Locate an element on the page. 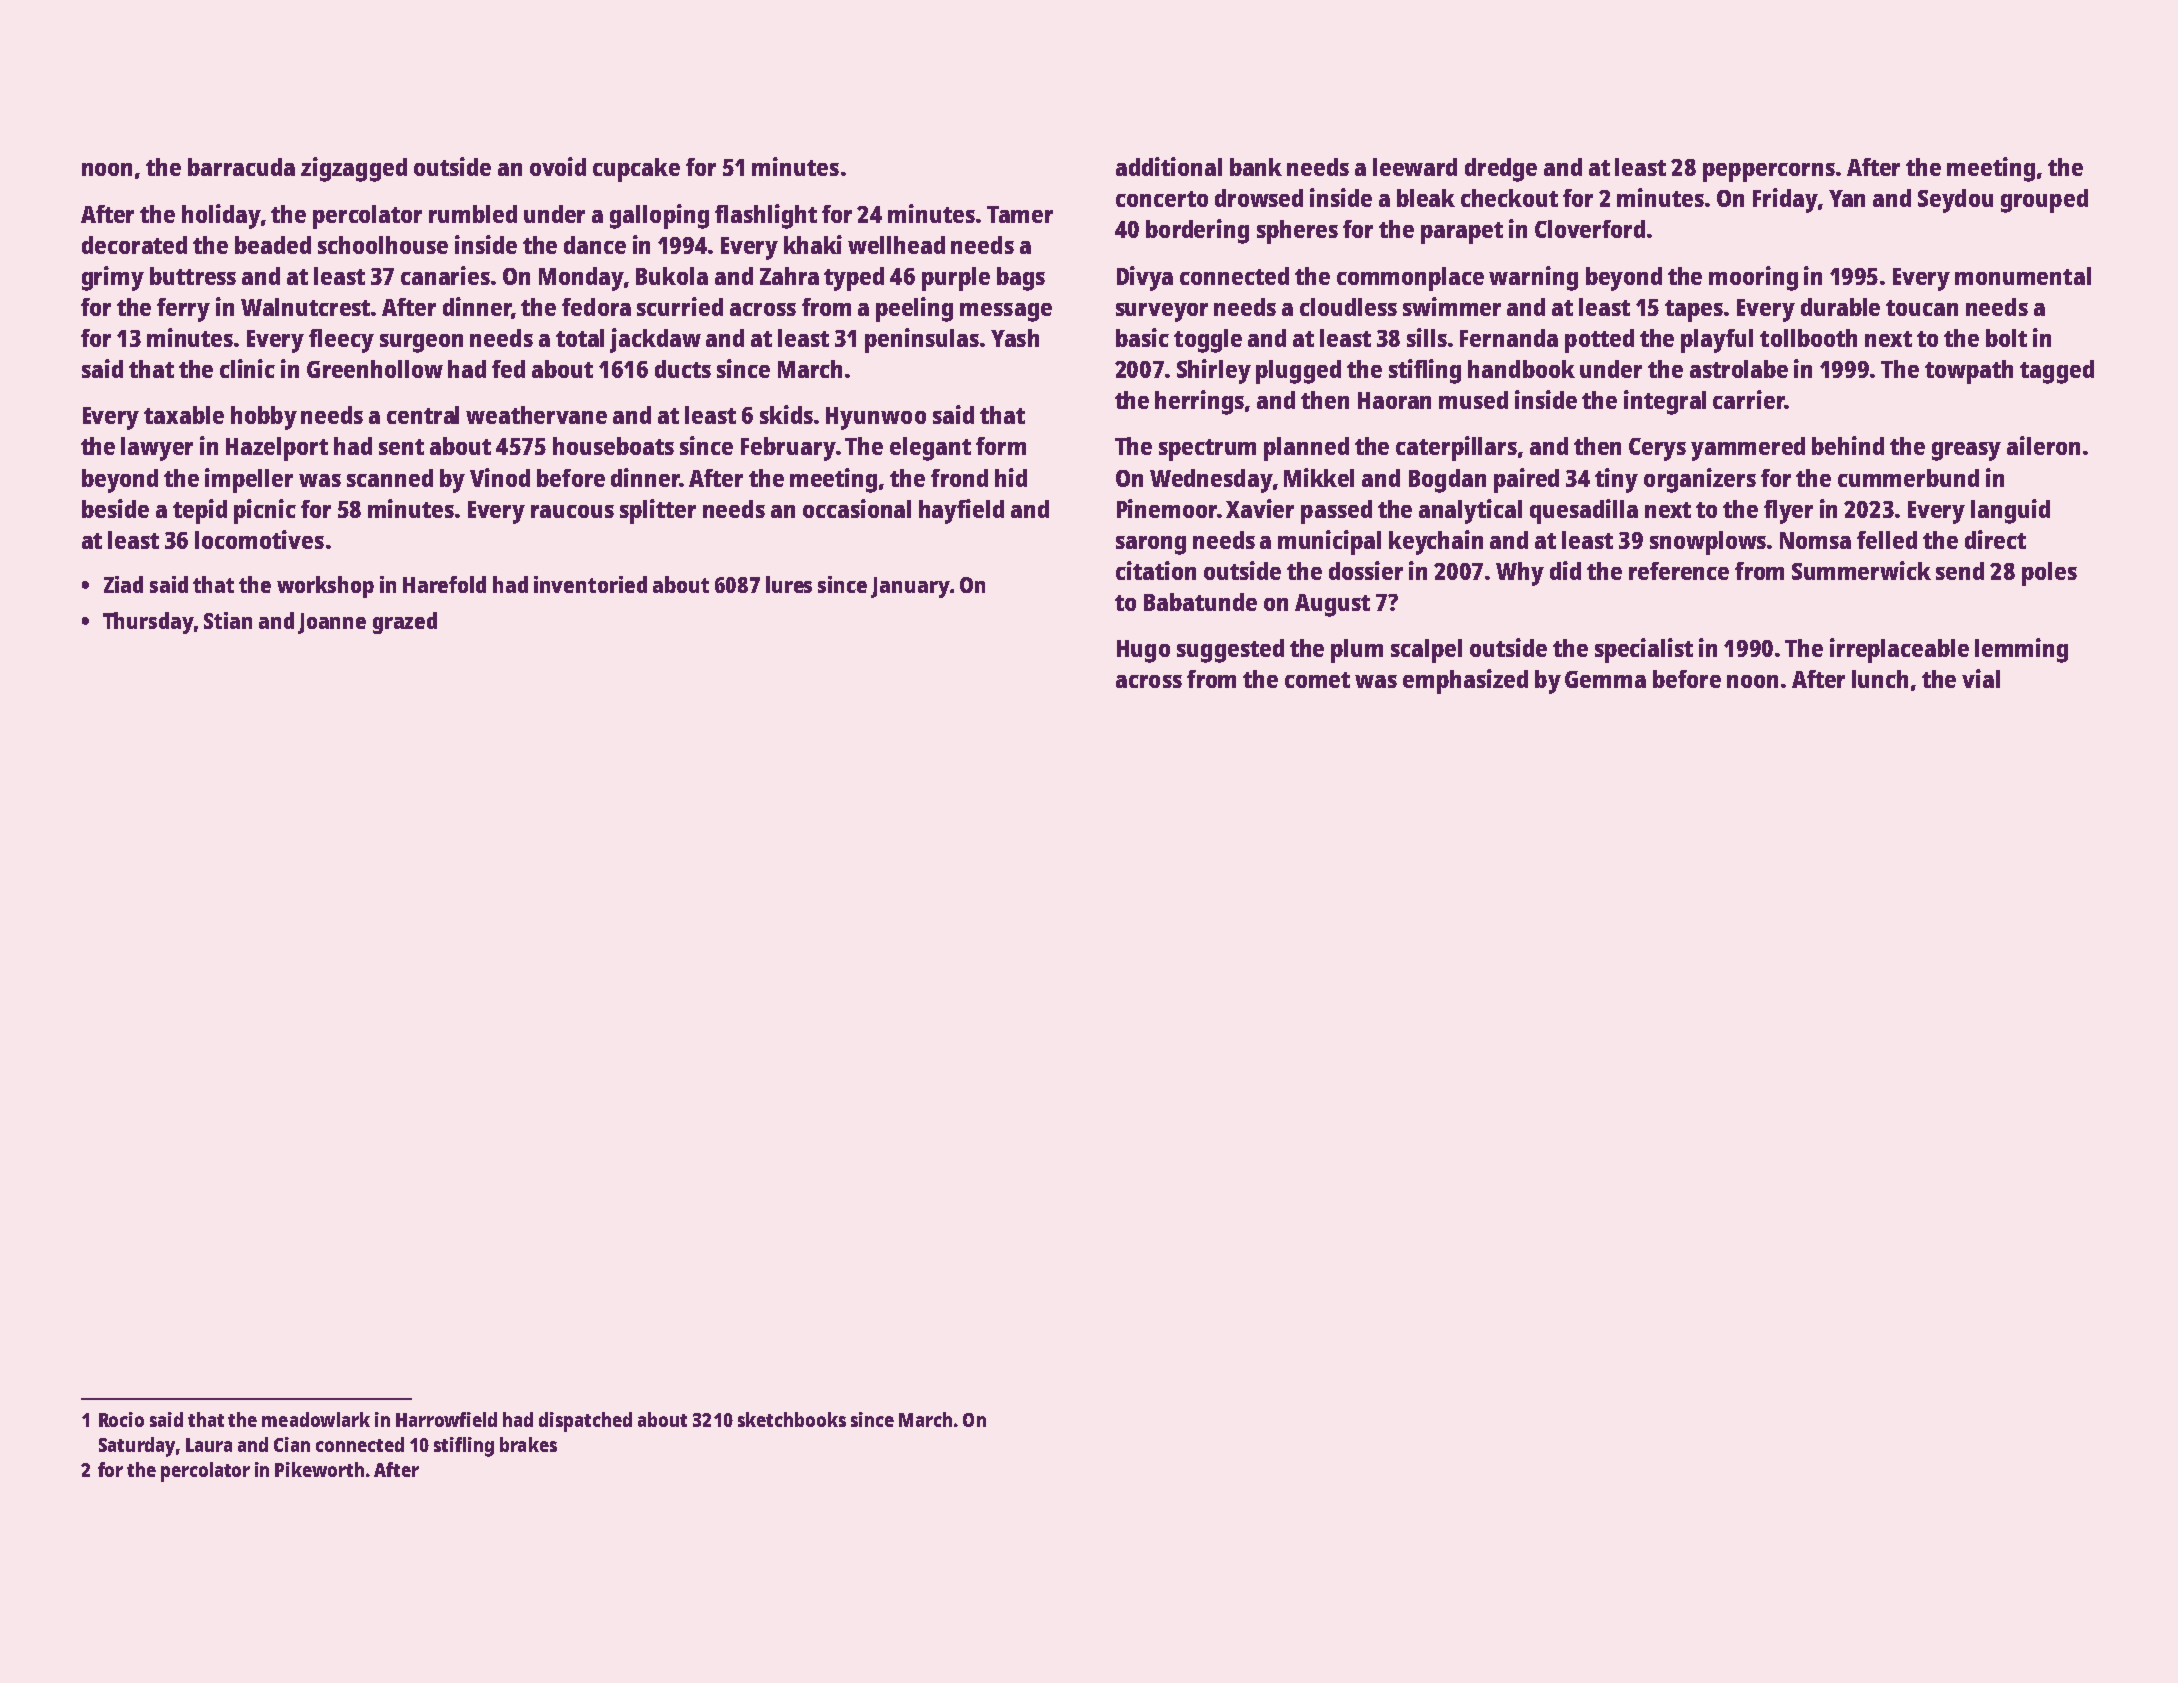  Friday is located at coordinates (1785, 200).
